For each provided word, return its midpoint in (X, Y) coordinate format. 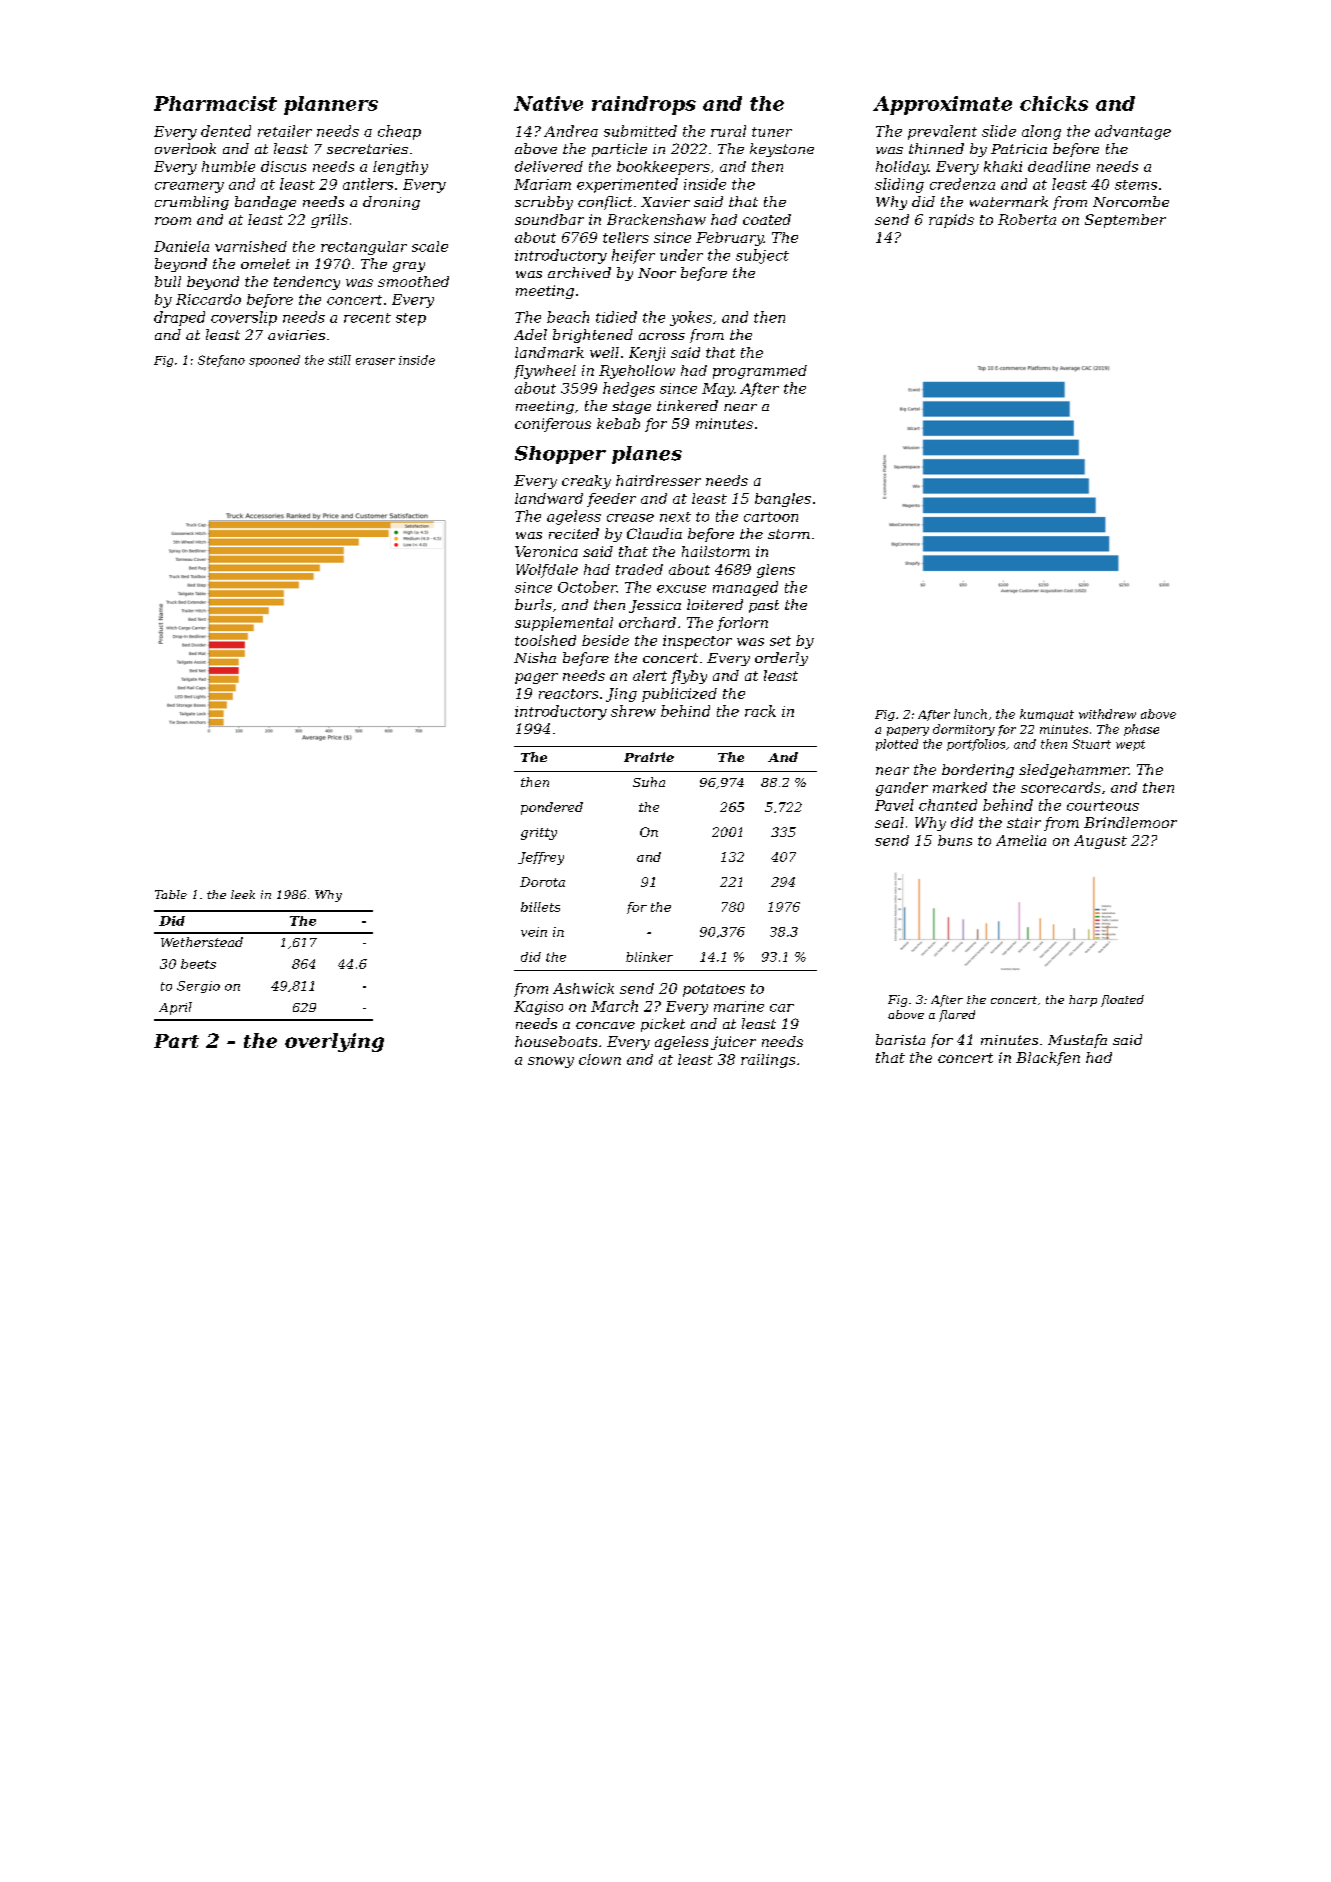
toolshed (545, 640)
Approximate (942, 105)
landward (549, 498)
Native (548, 103)
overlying (334, 1042)
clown (600, 1059)
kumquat (1047, 715)
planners (331, 105)
